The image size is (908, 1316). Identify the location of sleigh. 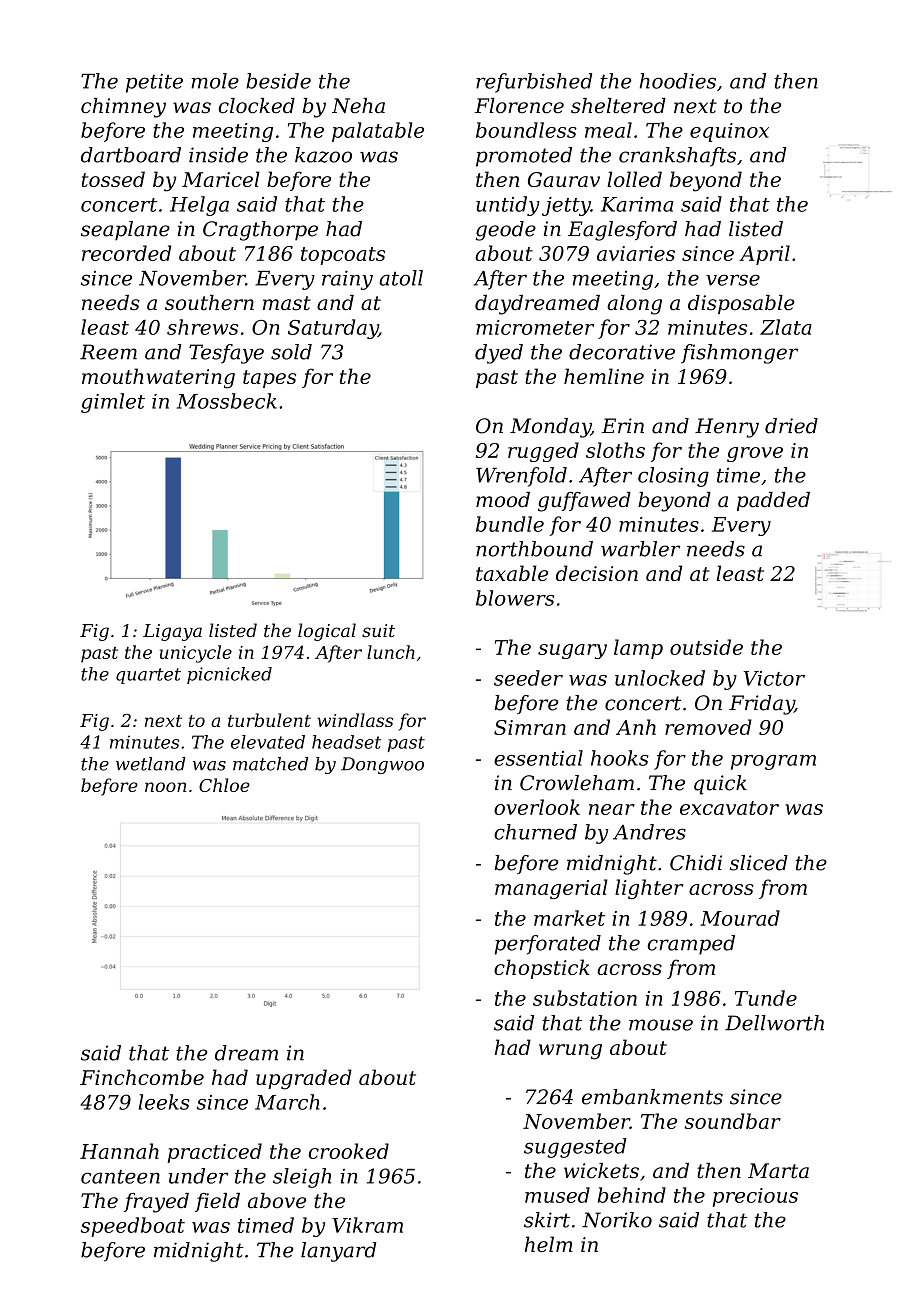
(302, 1178).
